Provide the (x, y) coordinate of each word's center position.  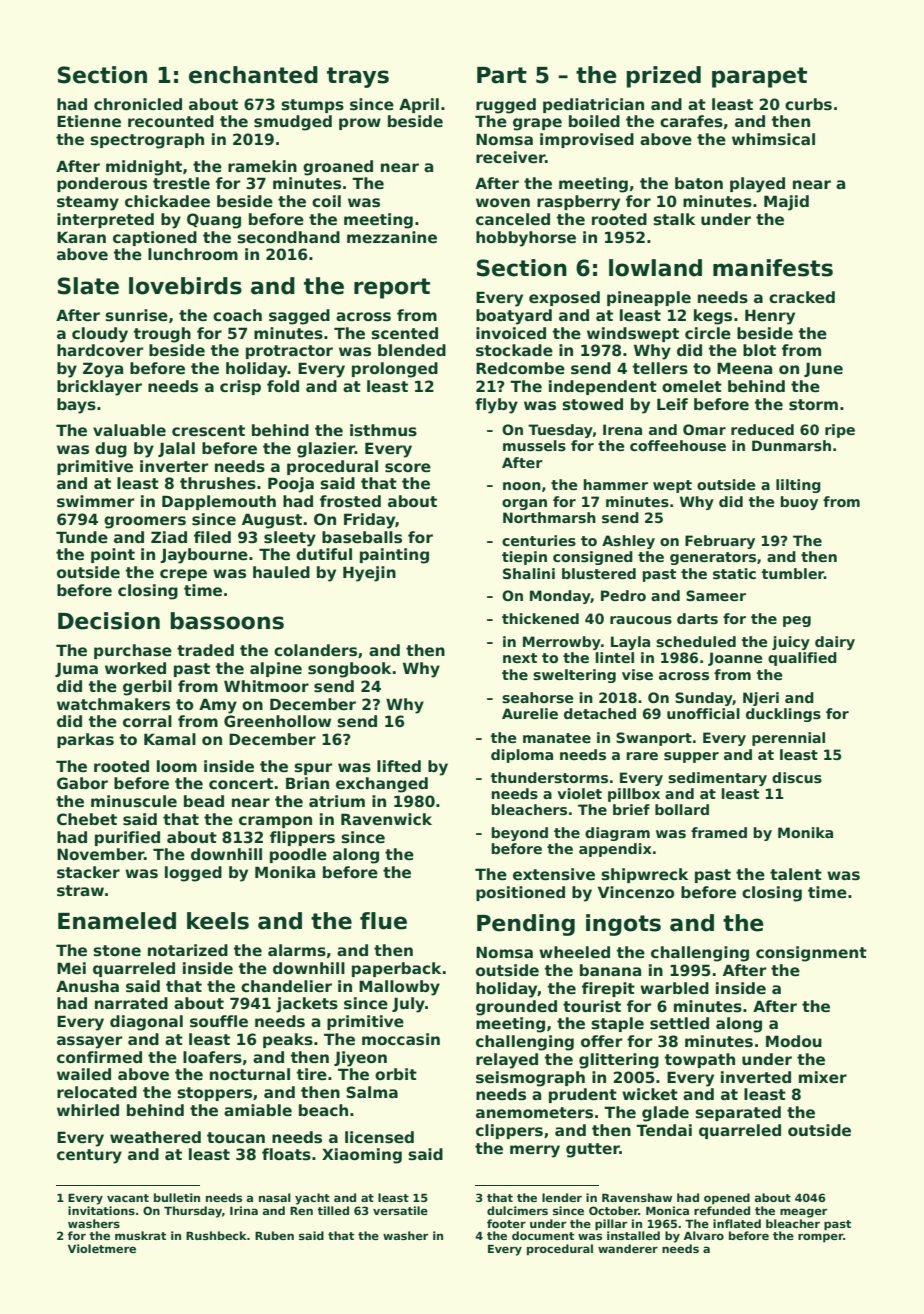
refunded (722, 1210)
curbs (808, 104)
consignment (811, 954)
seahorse (538, 697)
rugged (506, 106)
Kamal (170, 739)
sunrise (136, 315)
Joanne (735, 659)
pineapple (649, 298)
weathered (155, 1137)
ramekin (262, 166)
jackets (307, 1005)
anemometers (534, 1112)
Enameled (117, 921)
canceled (513, 219)
